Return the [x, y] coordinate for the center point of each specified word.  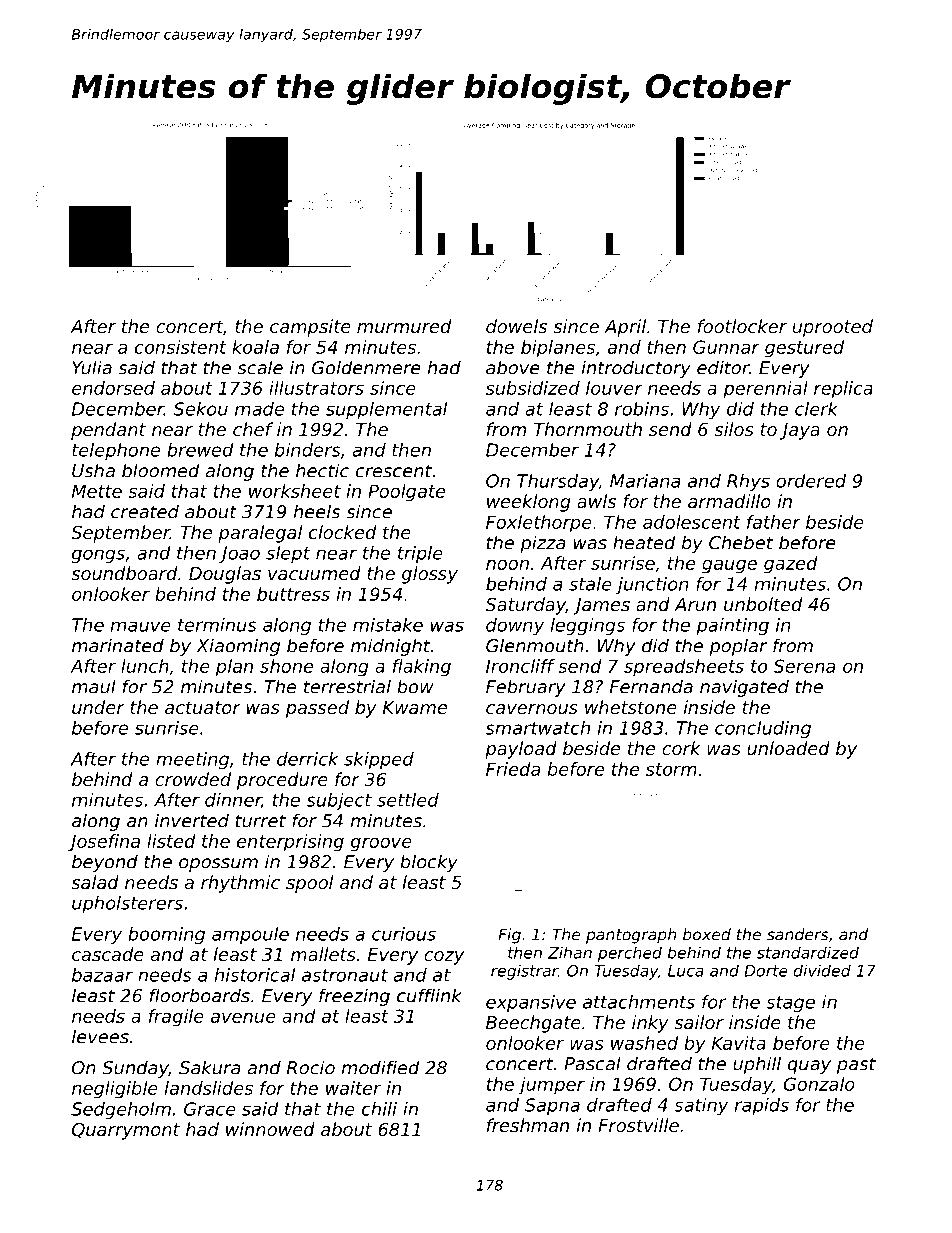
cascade [108, 954]
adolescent [692, 522]
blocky [429, 863]
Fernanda [651, 686]
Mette [97, 491]
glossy [430, 575]
